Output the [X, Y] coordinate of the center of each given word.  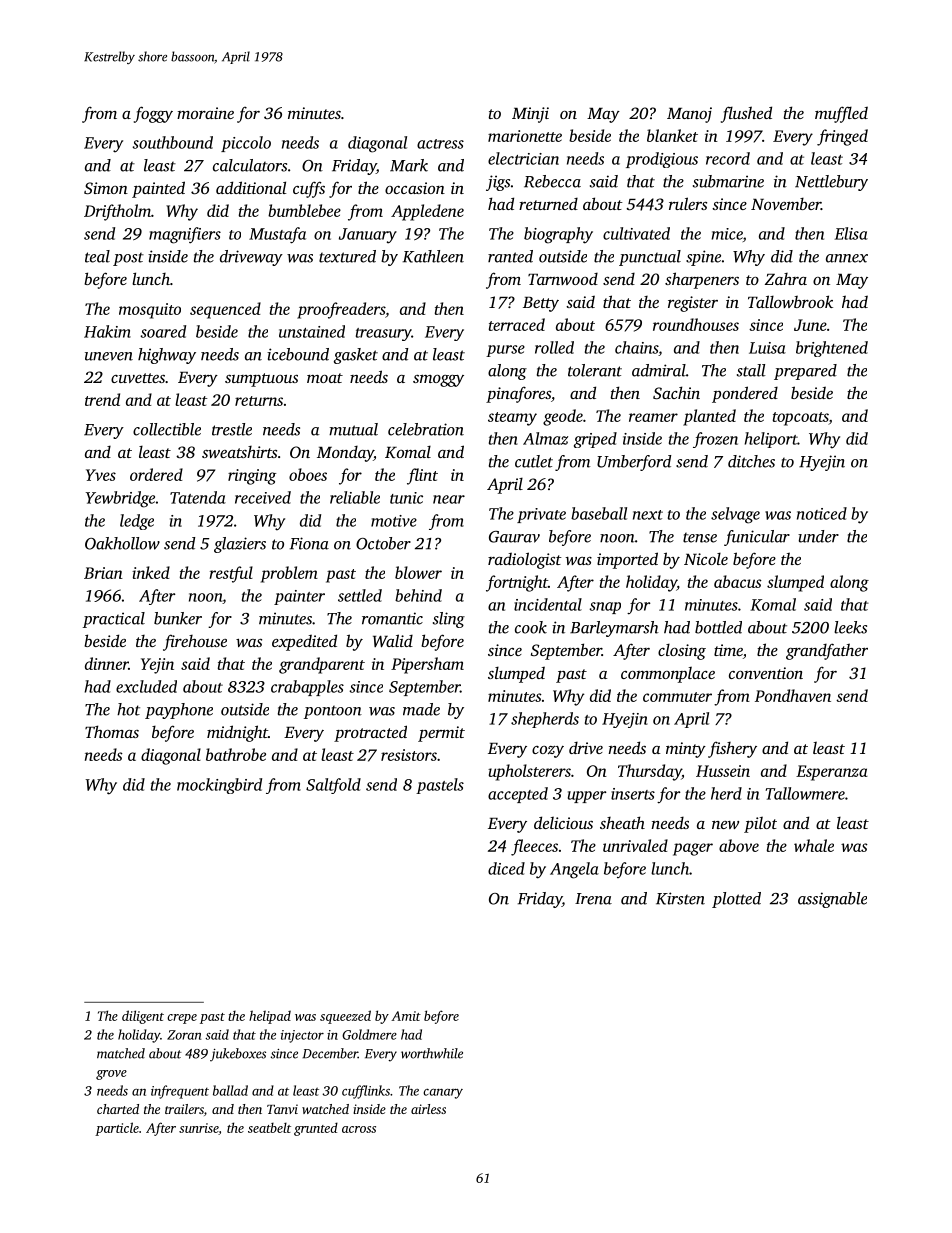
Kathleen [433, 256]
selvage [735, 515]
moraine [205, 113]
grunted [316, 1129]
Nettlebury [831, 183]
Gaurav [514, 537]
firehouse [195, 642]
